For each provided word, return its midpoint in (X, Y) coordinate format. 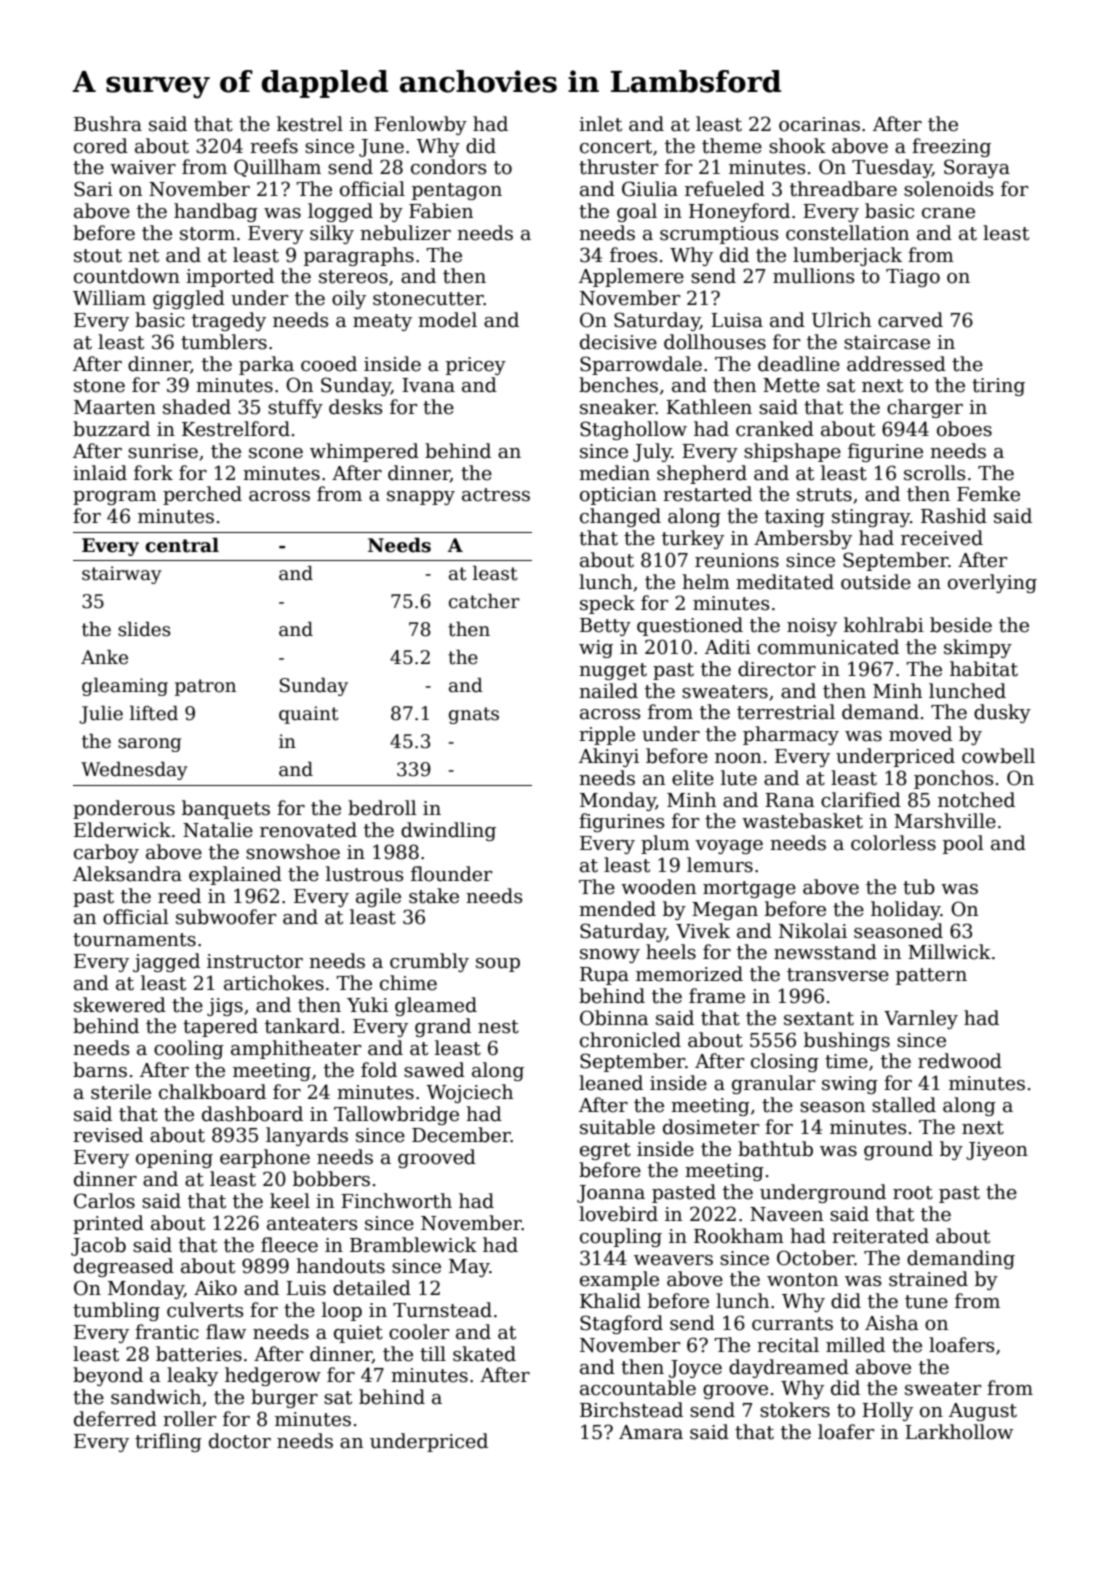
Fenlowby (420, 125)
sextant (819, 1019)
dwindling (448, 831)
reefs (274, 146)
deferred (115, 1419)
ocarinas (819, 124)
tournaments (134, 940)
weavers (673, 1260)
